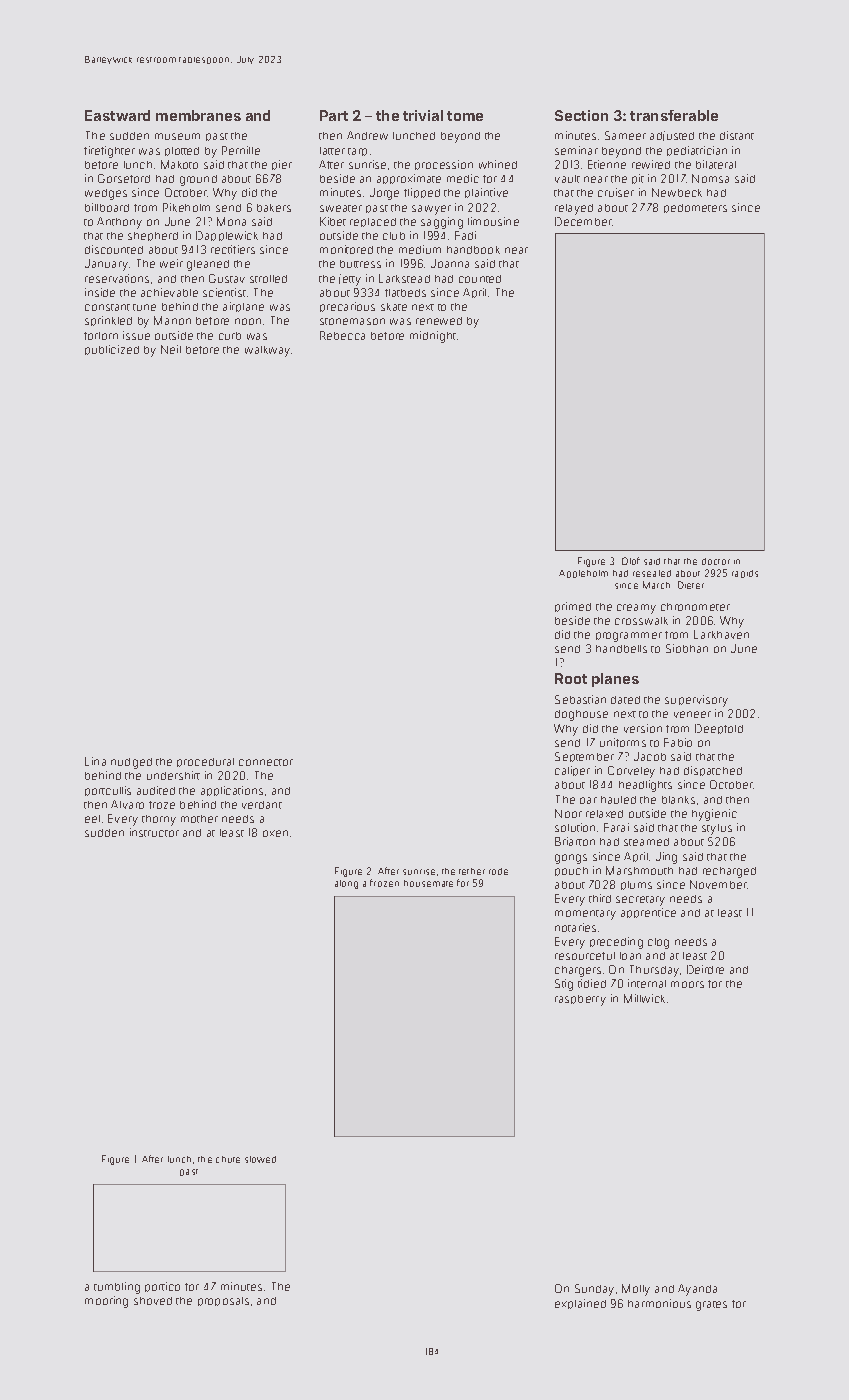 This screenshot has width=849, height=1400. What do you see at coordinates (223, 1301) in the screenshot?
I see `proposals` at bounding box center [223, 1301].
